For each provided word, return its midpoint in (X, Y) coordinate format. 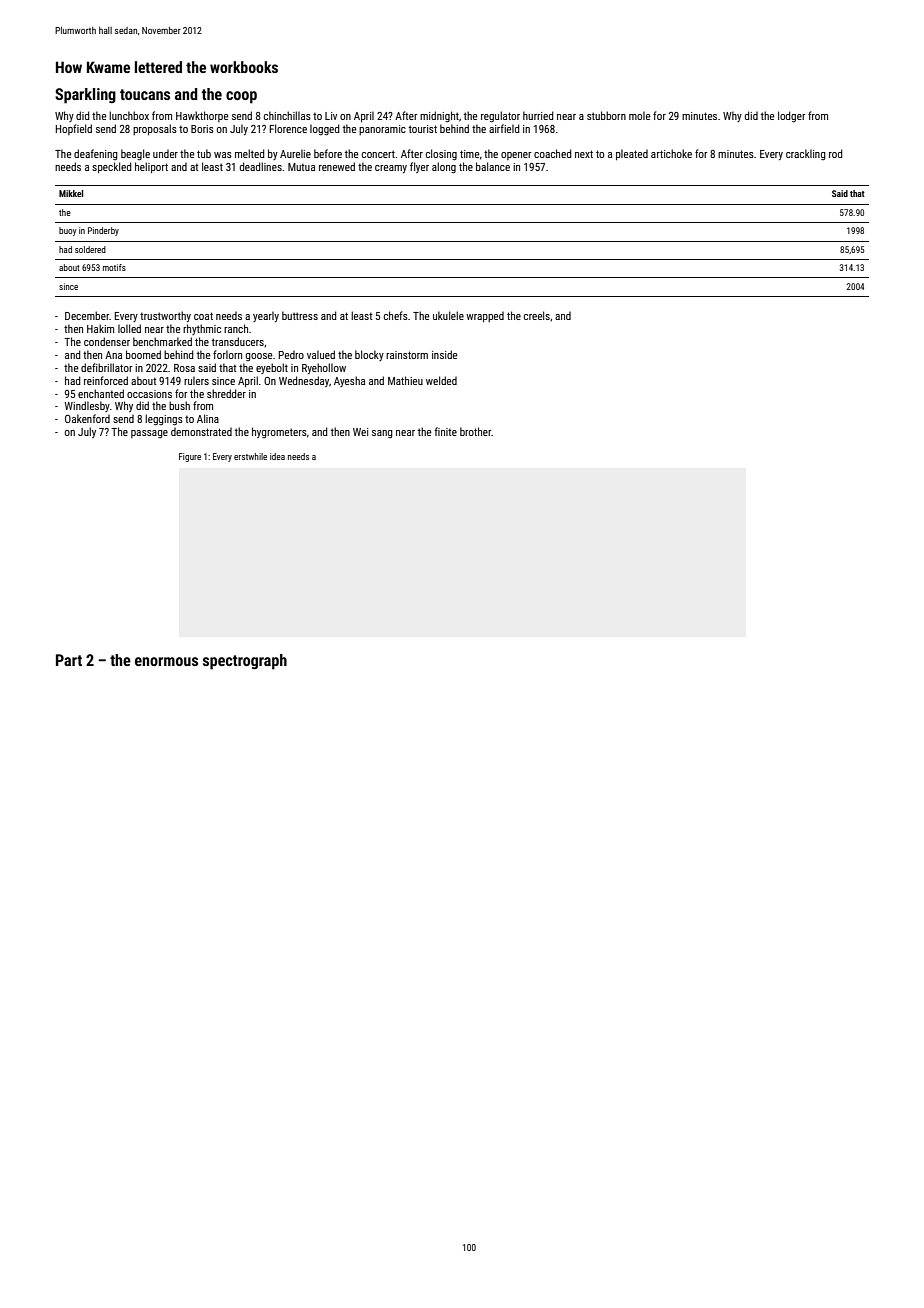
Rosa (184, 368)
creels (537, 315)
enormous (166, 661)
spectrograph (245, 662)
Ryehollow (324, 368)
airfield (504, 128)
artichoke (671, 153)
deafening (96, 154)
